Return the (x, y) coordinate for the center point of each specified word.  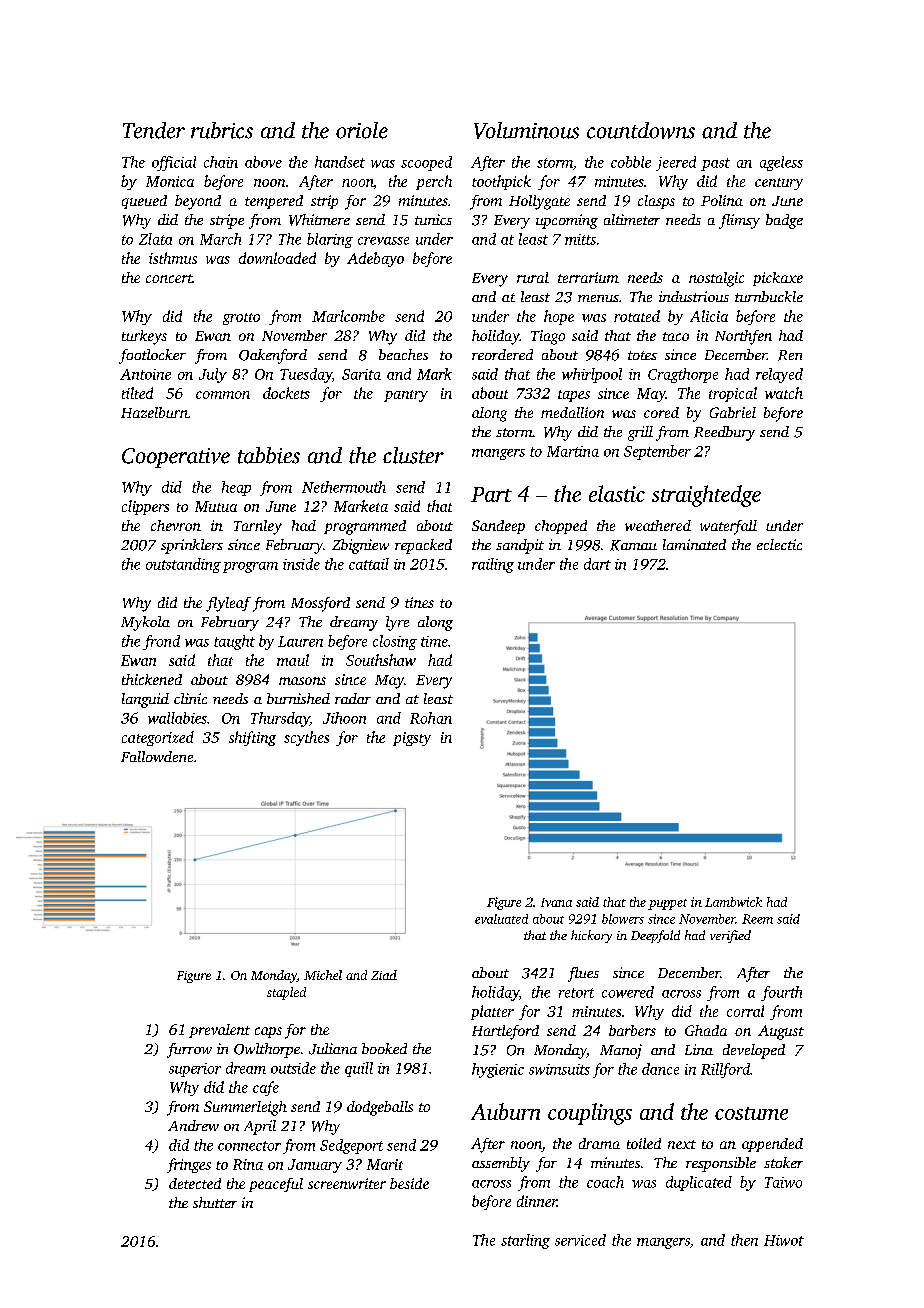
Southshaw (381, 660)
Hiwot (784, 1240)
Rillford (725, 1070)
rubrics (222, 130)
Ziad (384, 975)
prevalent (219, 1031)
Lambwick (733, 902)
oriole (362, 130)
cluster (413, 455)
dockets (286, 393)
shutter (215, 1202)
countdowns (641, 130)
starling (525, 1241)
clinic (190, 698)
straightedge (706, 496)
